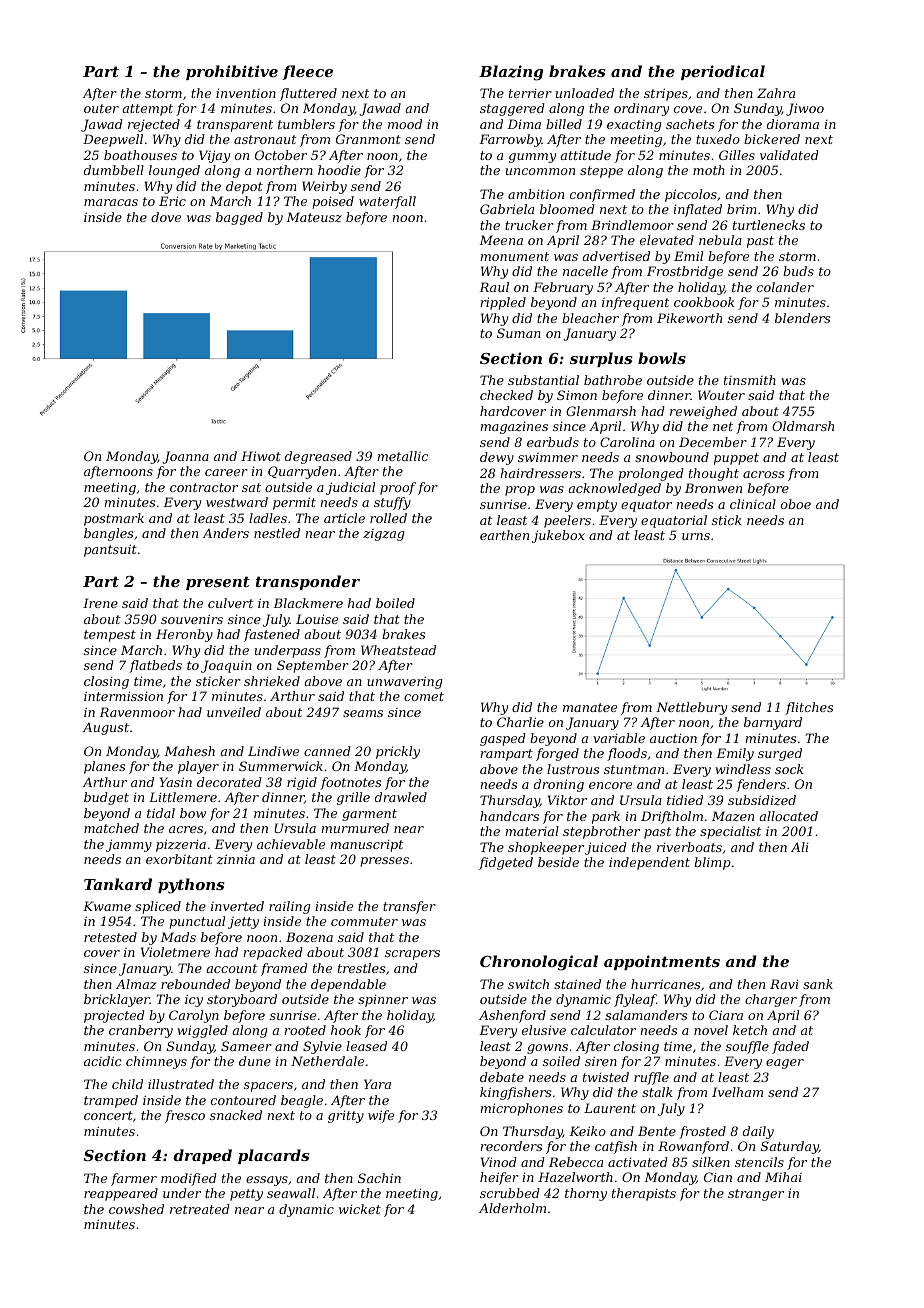 This screenshot has height=1308, width=924. I want to click on Jiwoo, so click(805, 109).
